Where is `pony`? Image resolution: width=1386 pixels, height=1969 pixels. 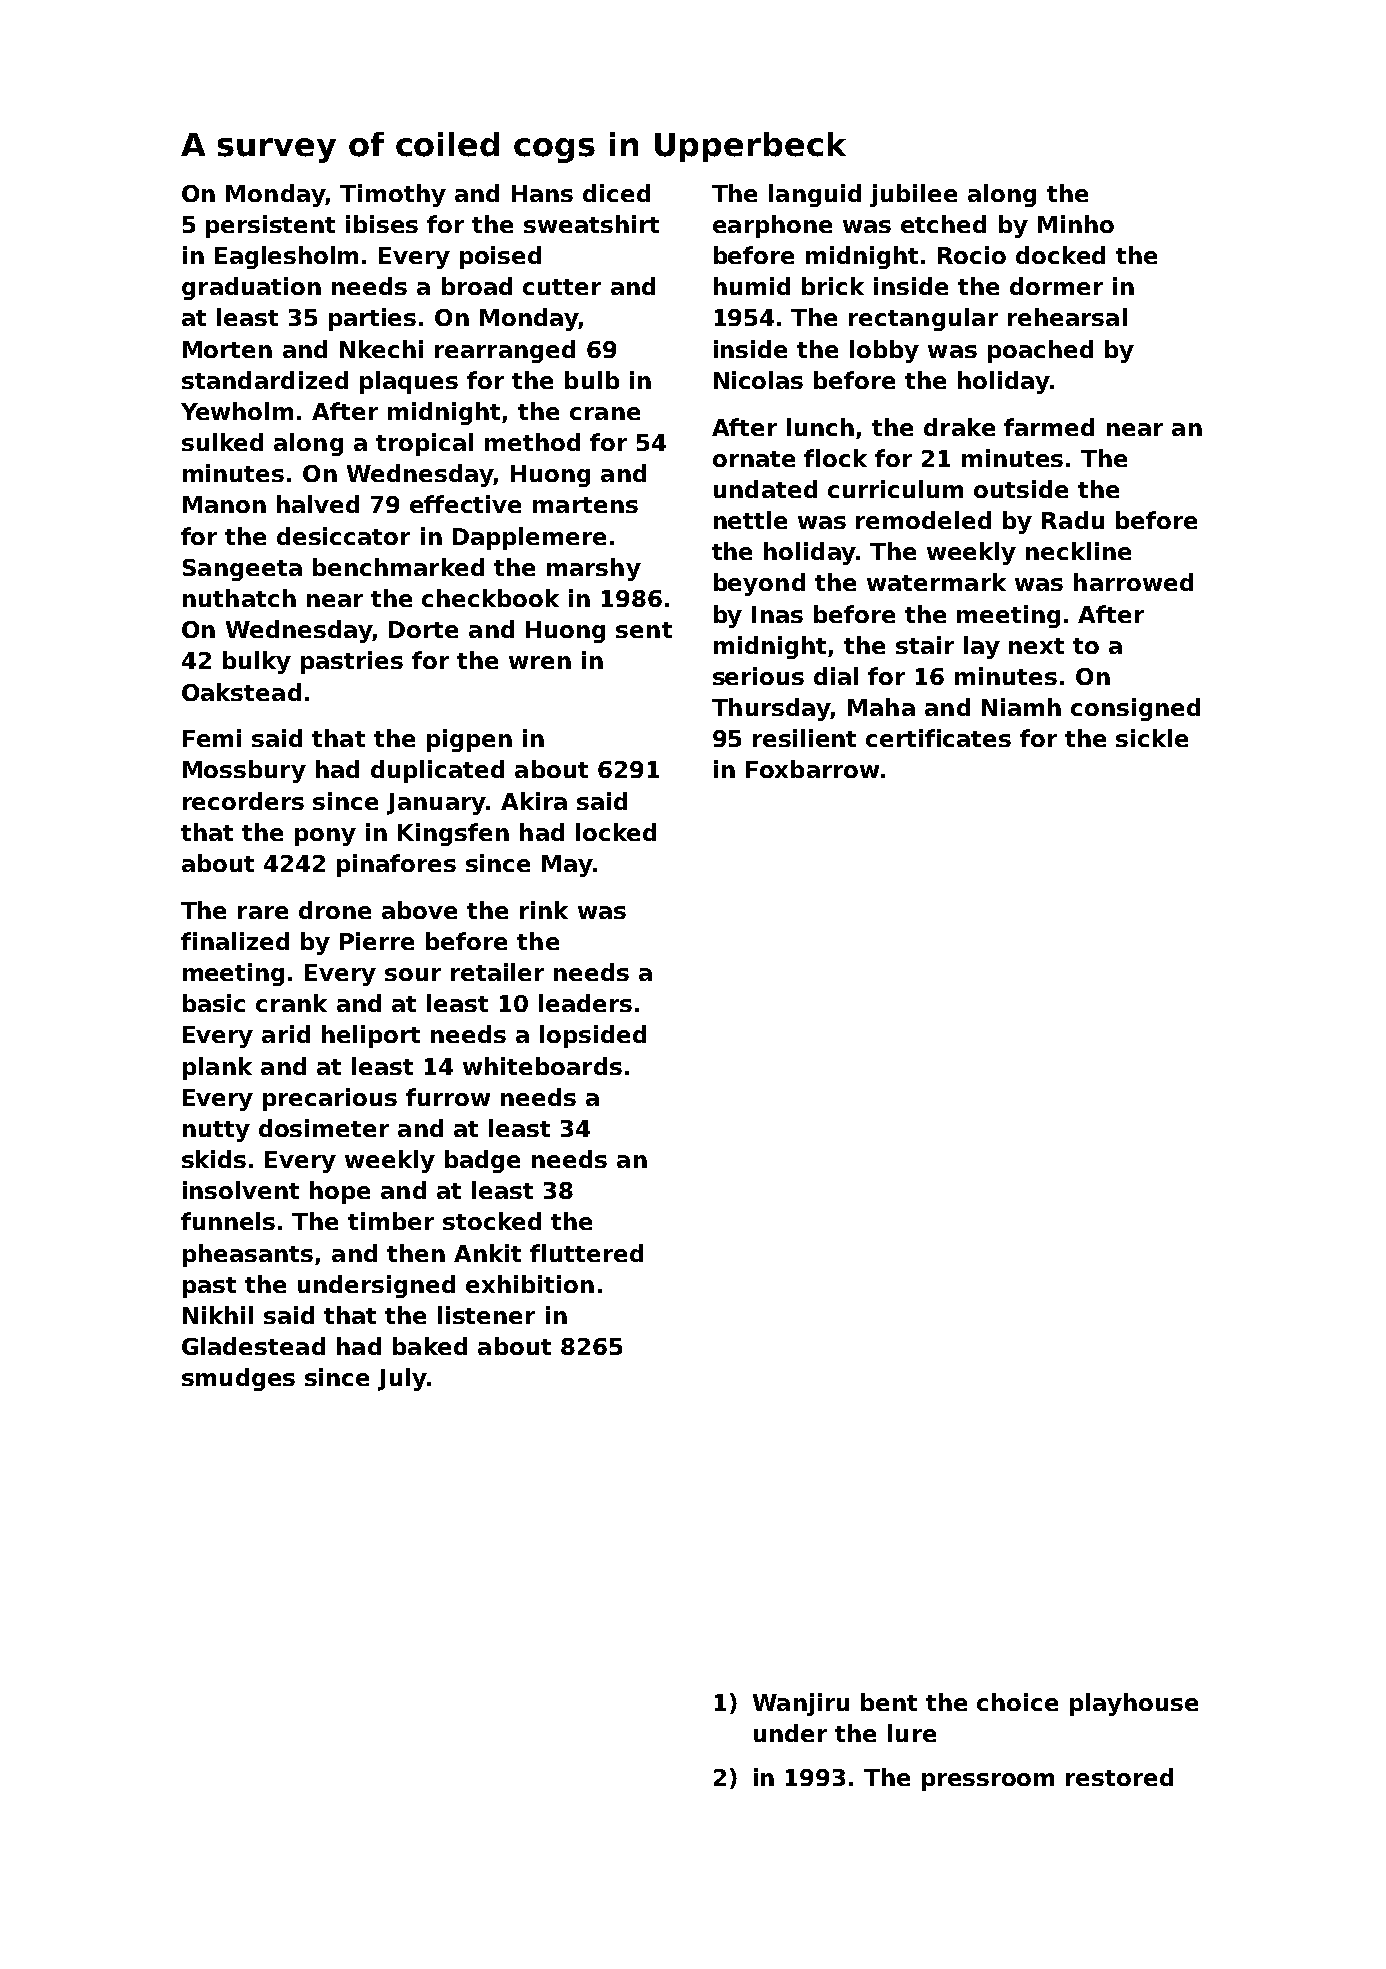
pony is located at coordinates (325, 837).
